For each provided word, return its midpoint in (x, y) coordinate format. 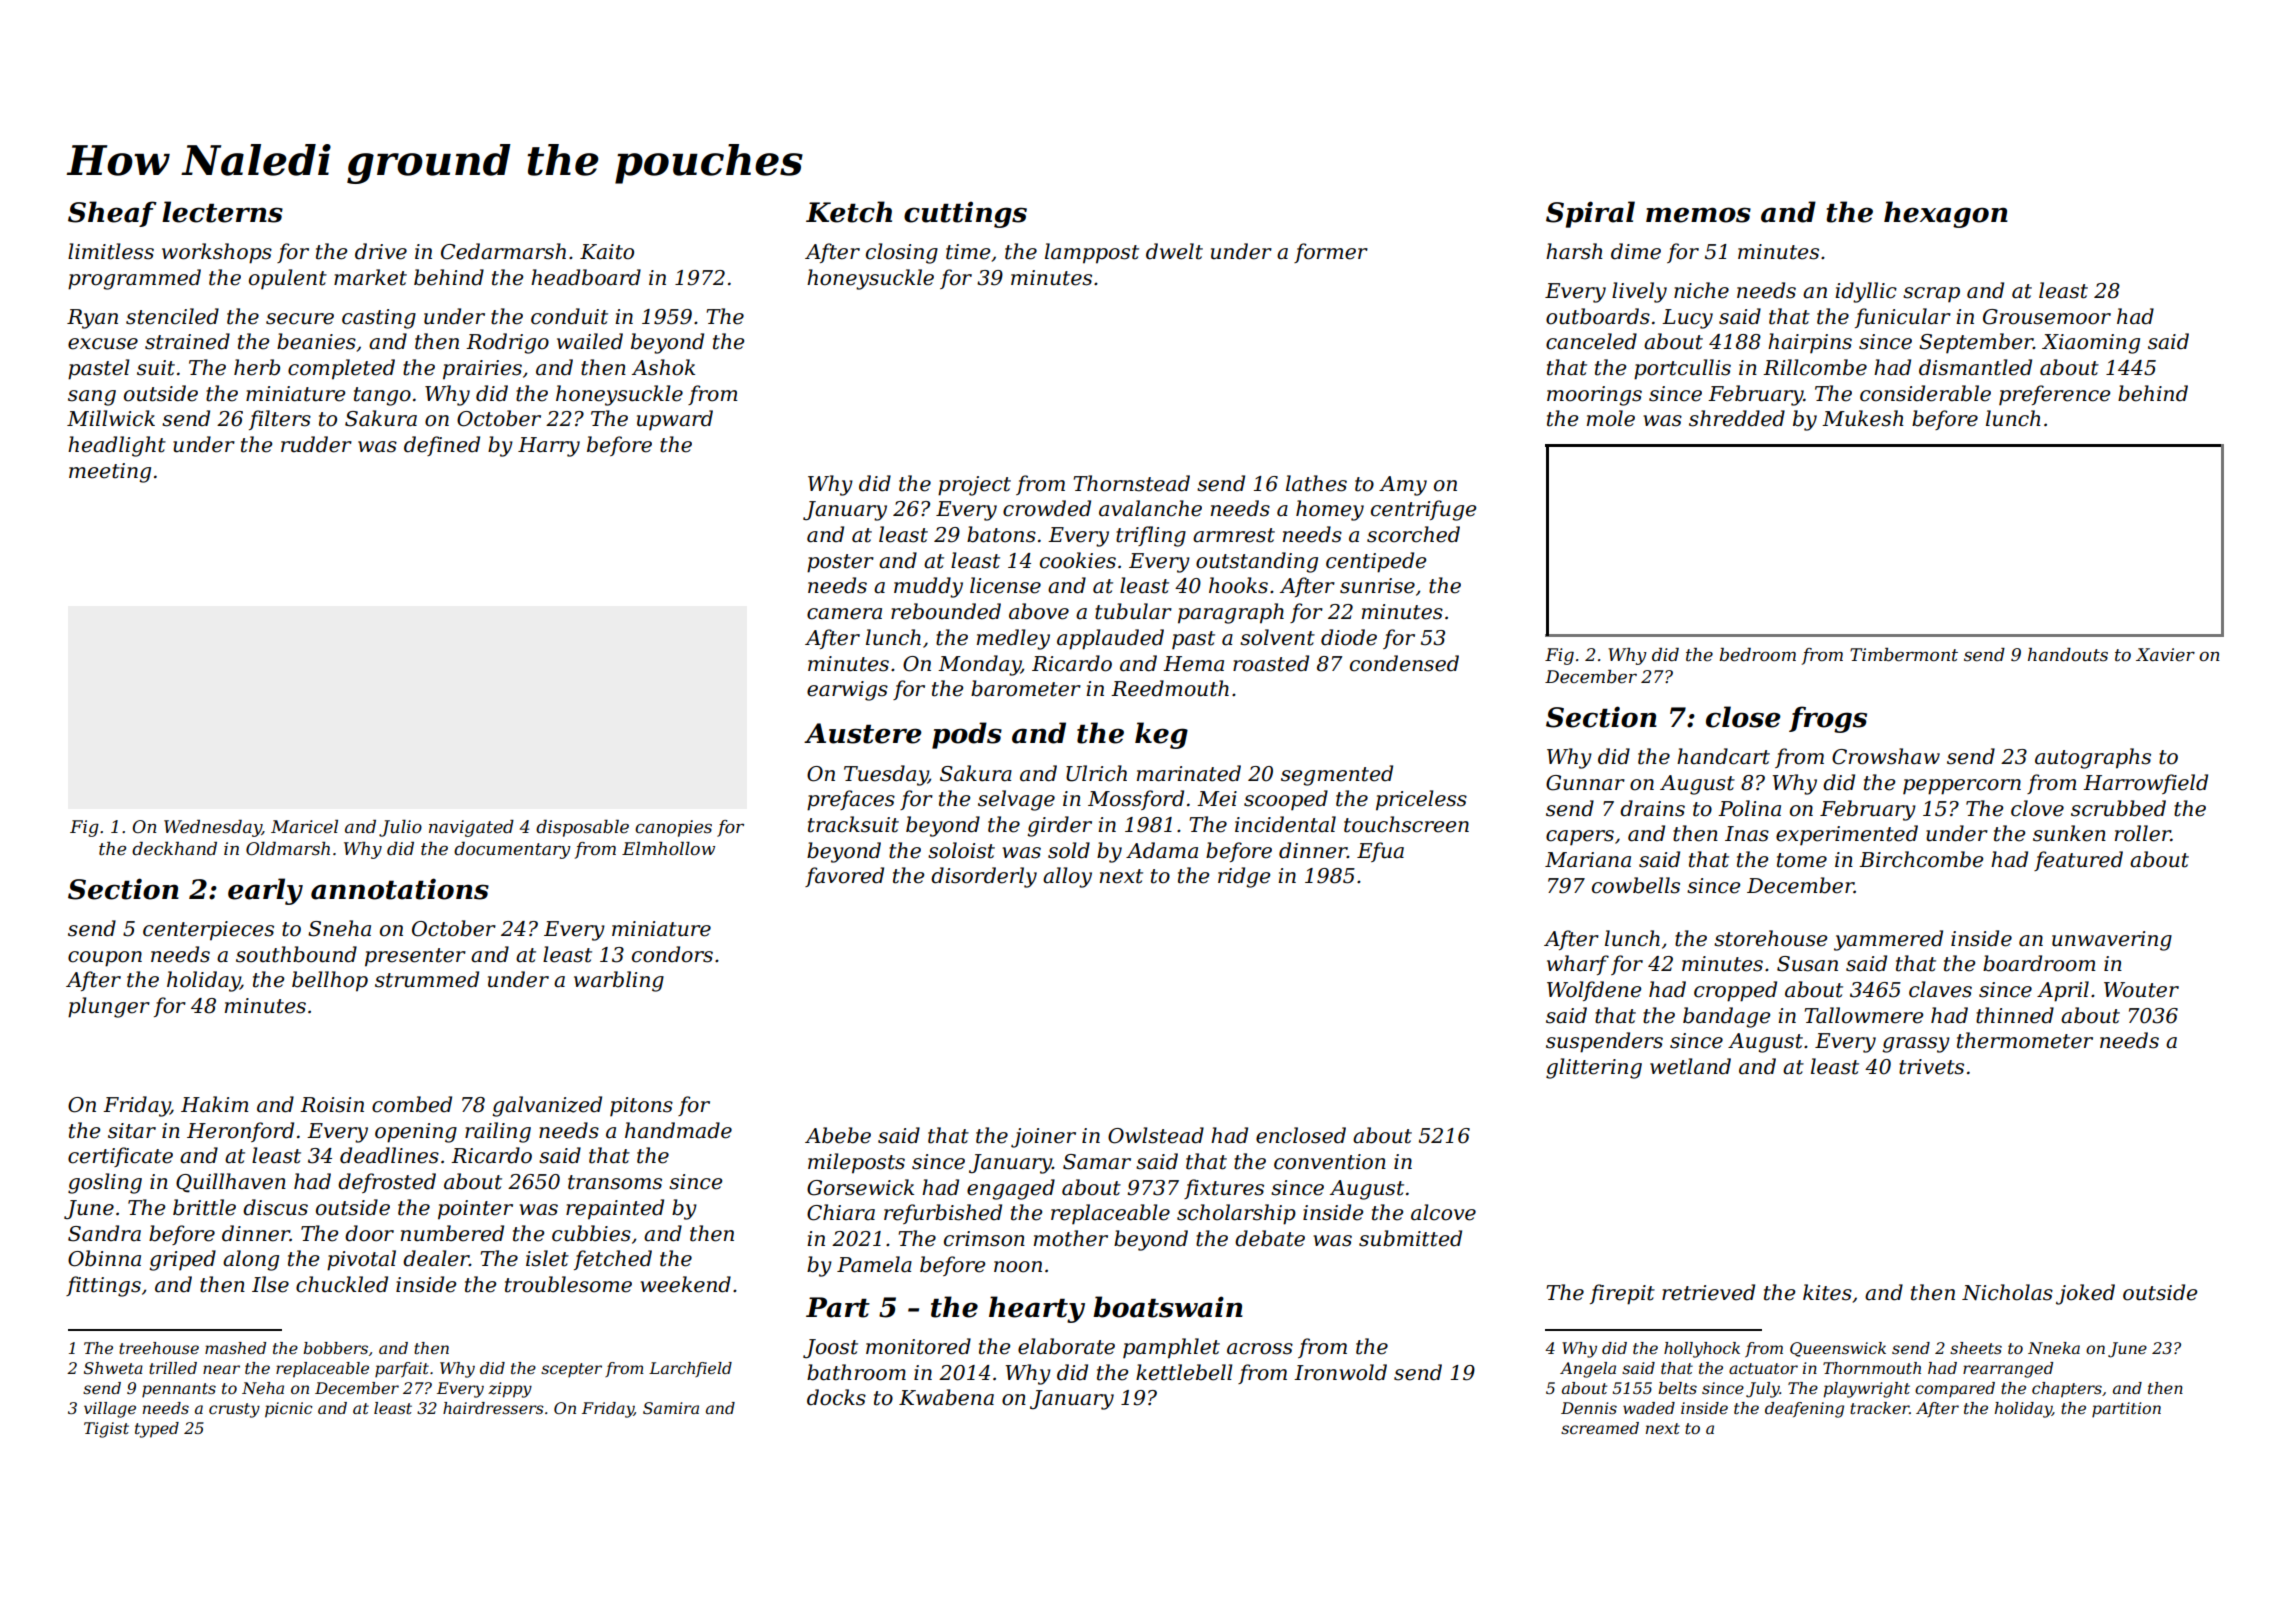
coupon (105, 959)
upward (675, 420)
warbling (619, 981)
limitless (111, 251)
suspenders (1604, 1042)
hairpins (1810, 343)
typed (157, 1430)
